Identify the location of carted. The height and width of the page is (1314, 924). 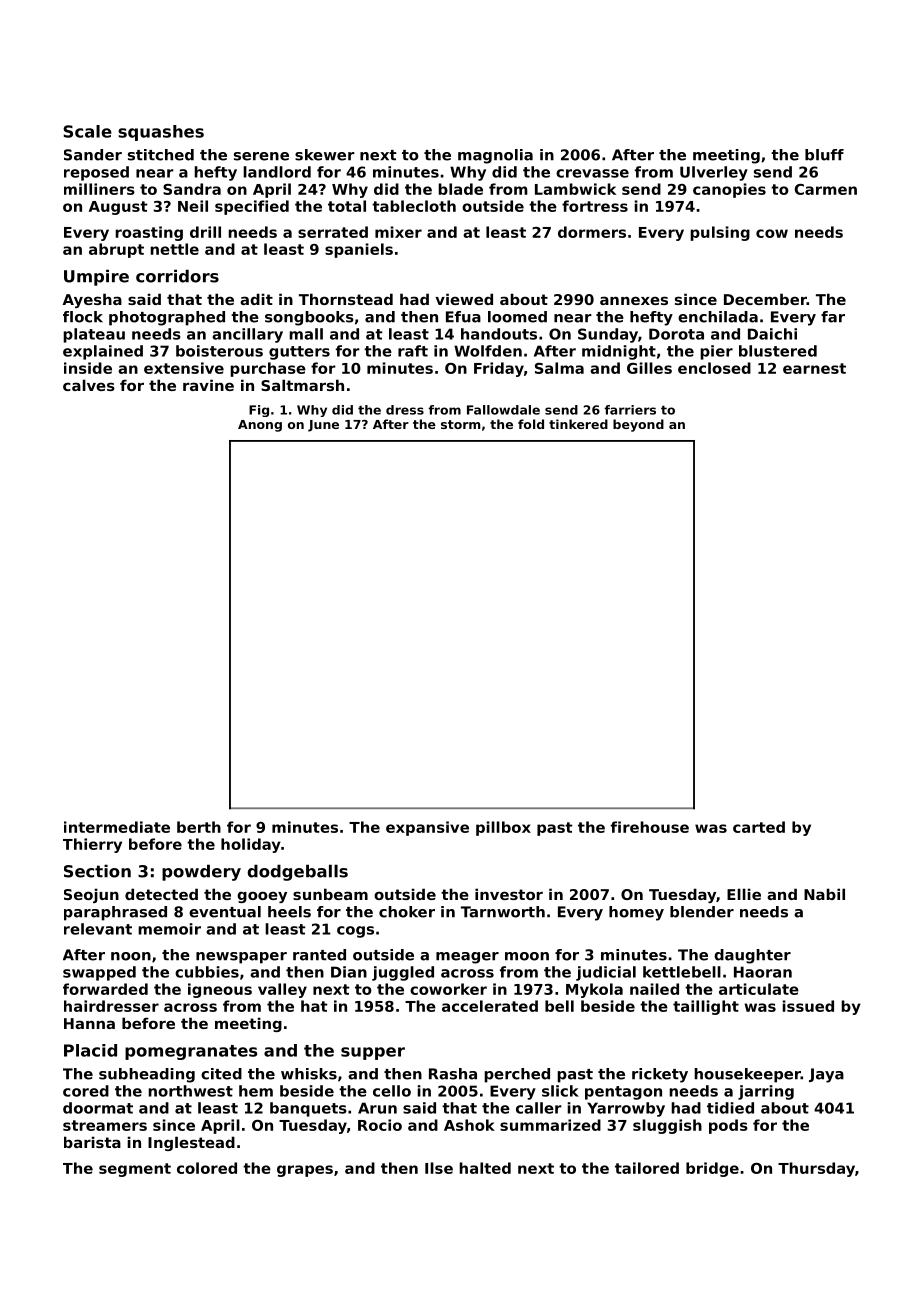
(759, 827).
